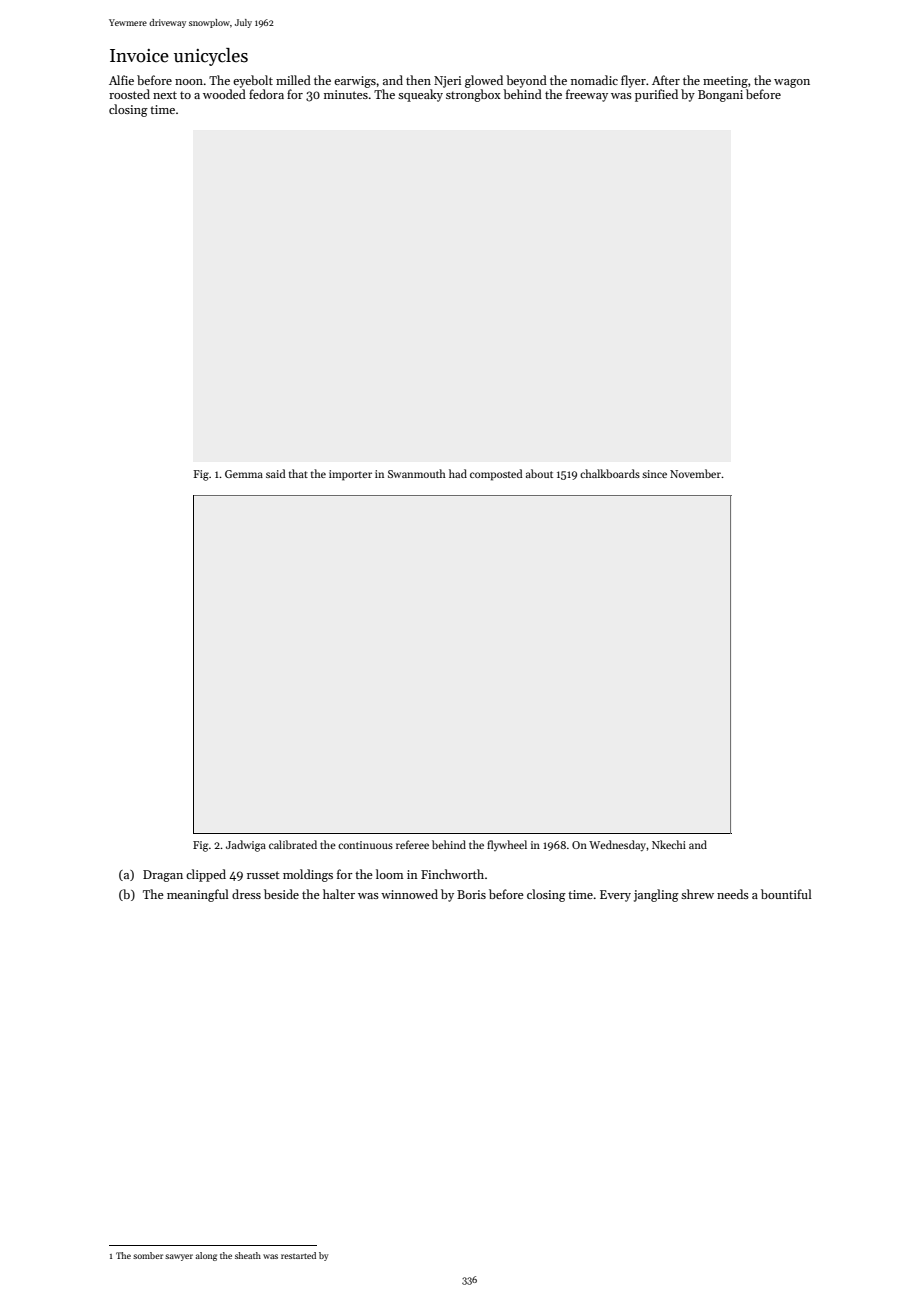 This screenshot has width=924, height=1308. Describe the element at coordinates (617, 846) in the screenshot. I see `Wednesday` at that location.
